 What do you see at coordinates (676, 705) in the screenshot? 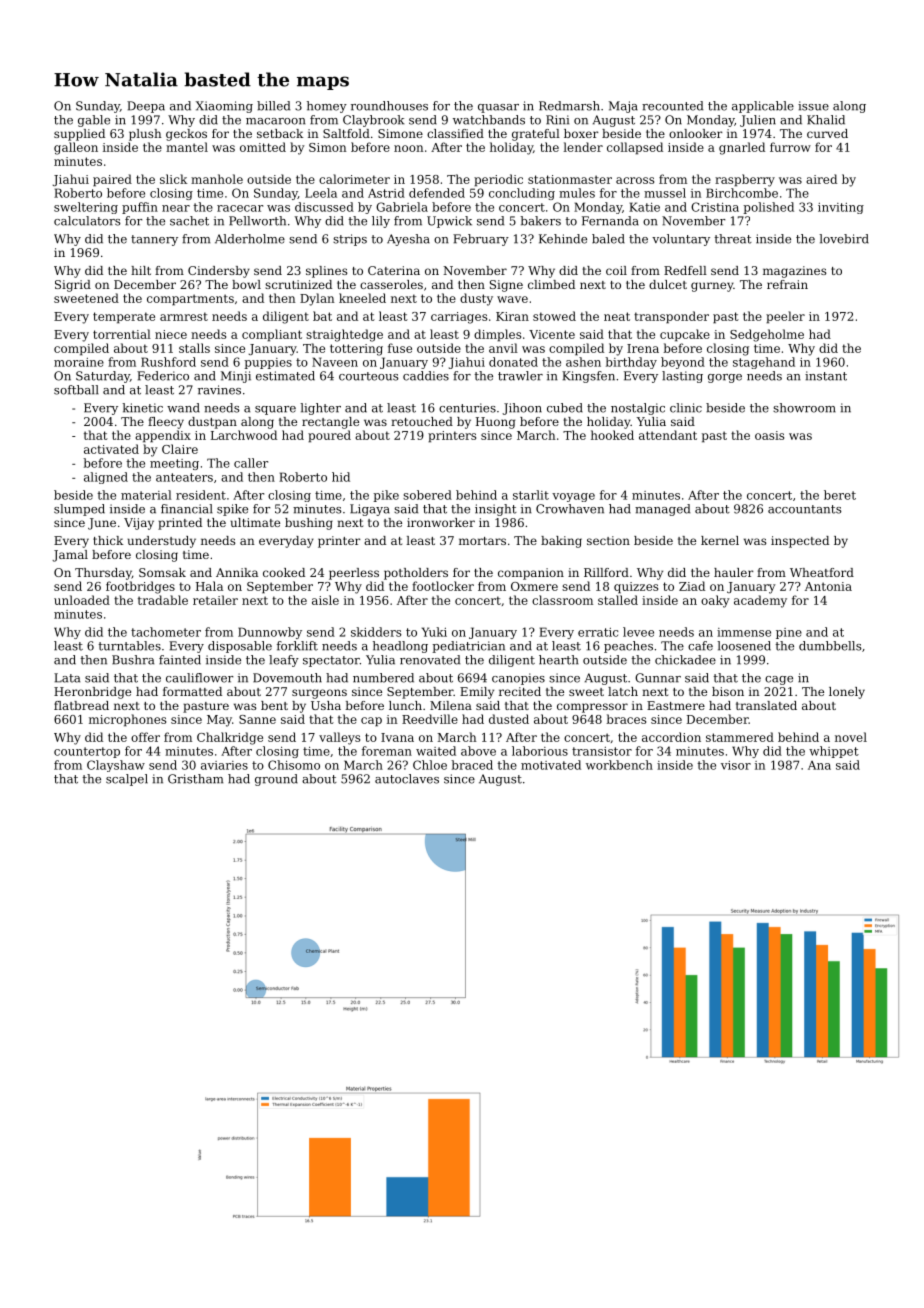
I see `Eastmere` at bounding box center [676, 705].
